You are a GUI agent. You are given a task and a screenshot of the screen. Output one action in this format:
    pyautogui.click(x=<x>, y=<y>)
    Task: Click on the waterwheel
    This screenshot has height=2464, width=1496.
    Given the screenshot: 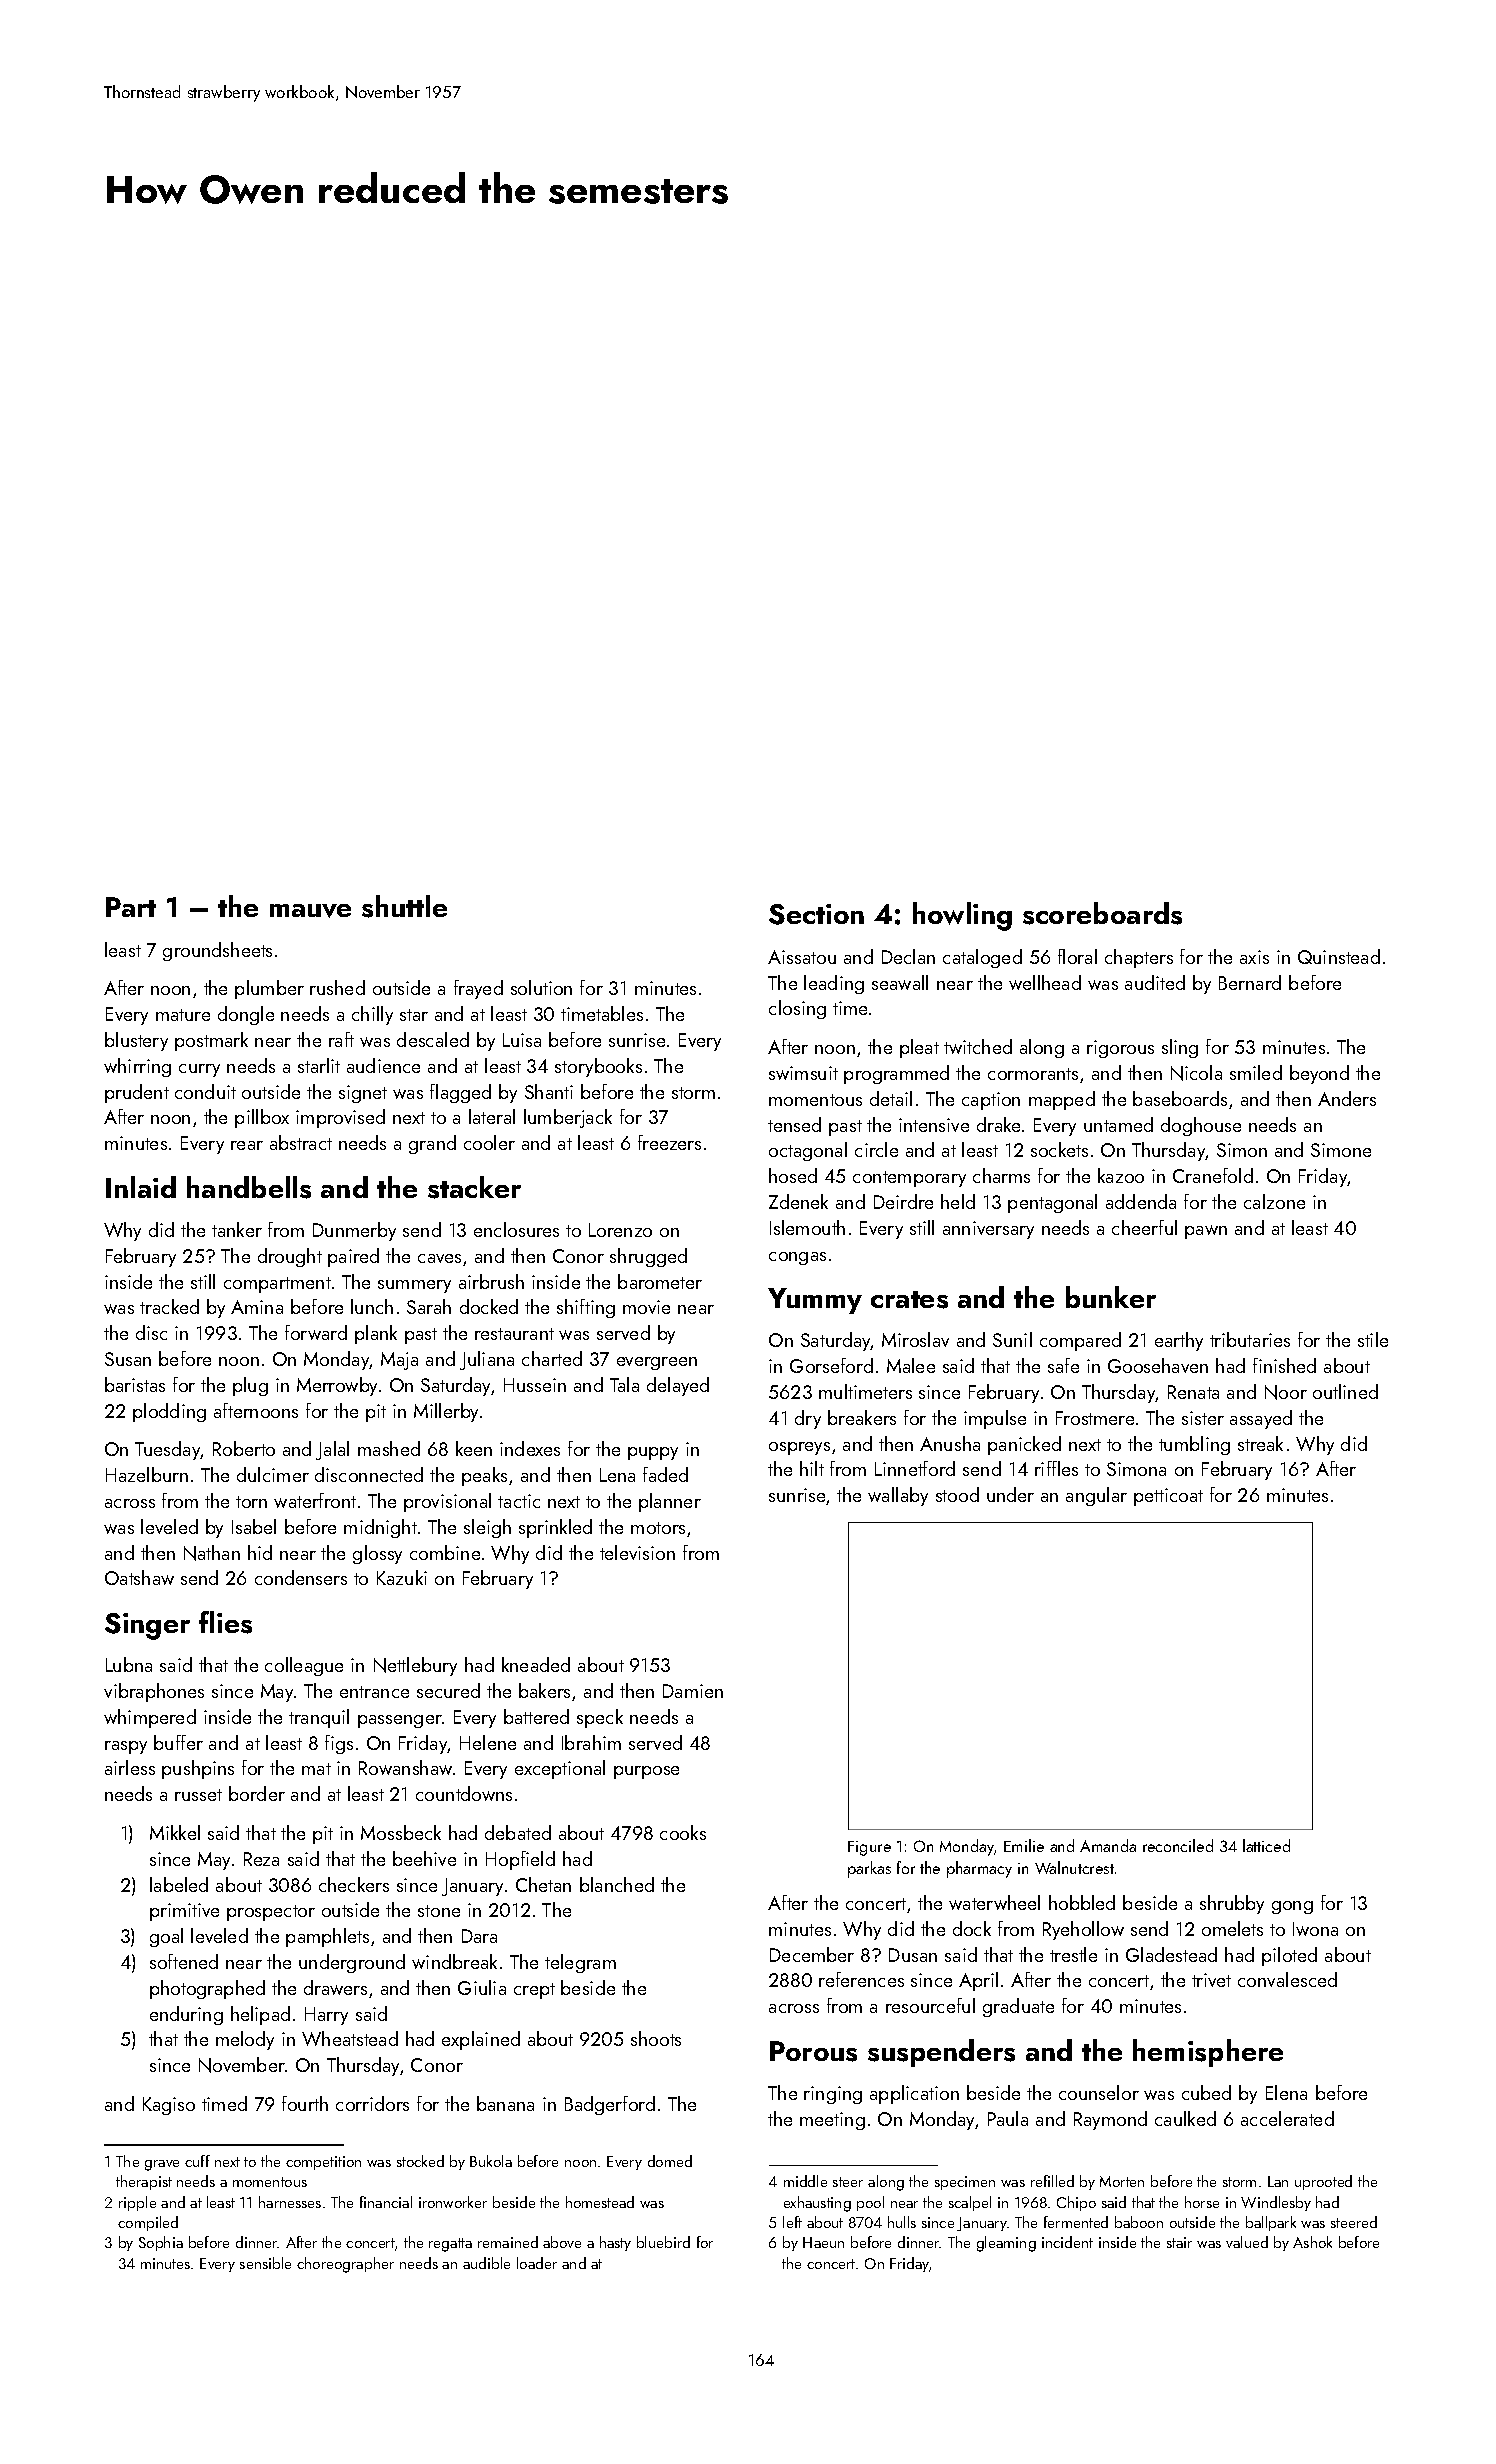 What is the action you would take?
    pyautogui.click(x=994, y=1902)
